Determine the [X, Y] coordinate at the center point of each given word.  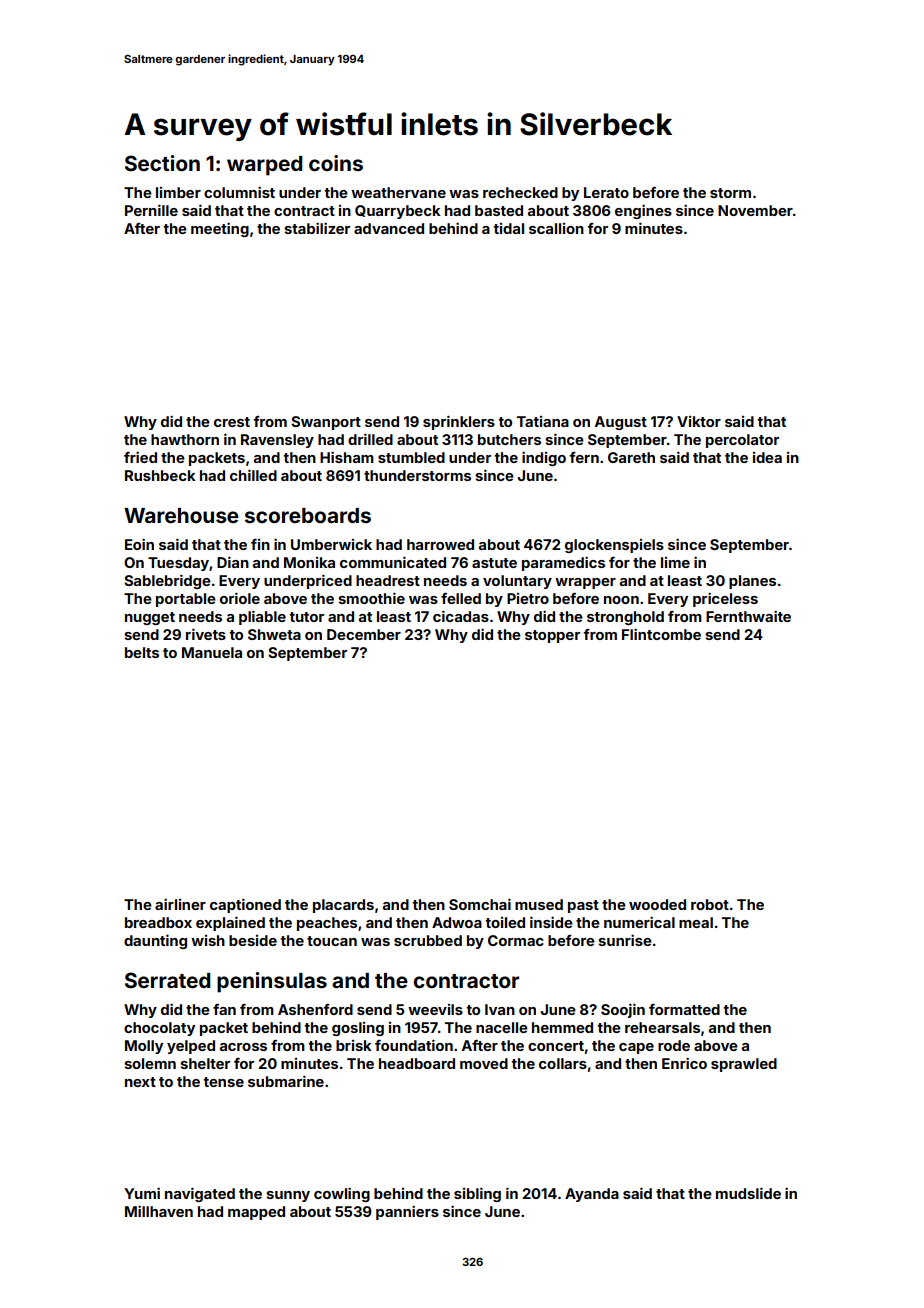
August [621, 423]
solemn [150, 1063]
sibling [477, 1194]
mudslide [748, 1193]
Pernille [151, 210]
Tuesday [178, 564]
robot [710, 904]
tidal [508, 228]
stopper [552, 636]
